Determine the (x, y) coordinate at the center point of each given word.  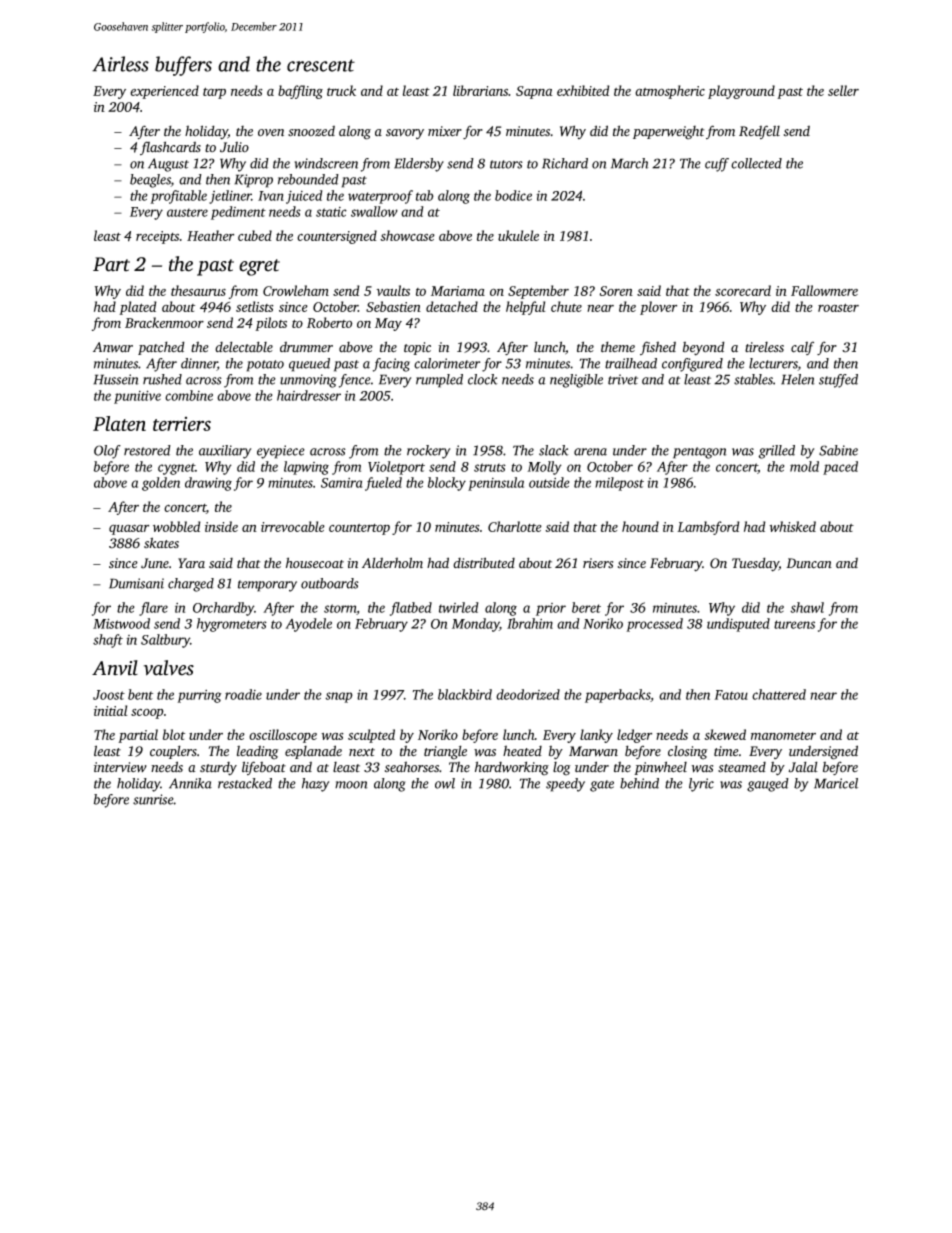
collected (756, 163)
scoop (147, 714)
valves (169, 668)
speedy (565, 785)
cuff (717, 165)
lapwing (306, 468)
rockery (428, 452)
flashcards (170, 148)
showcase (407, 235)
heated (522, 751)
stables (753, 379)
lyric (701, 785)
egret (259, 267)
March (630, 163)
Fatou (731, 695)
